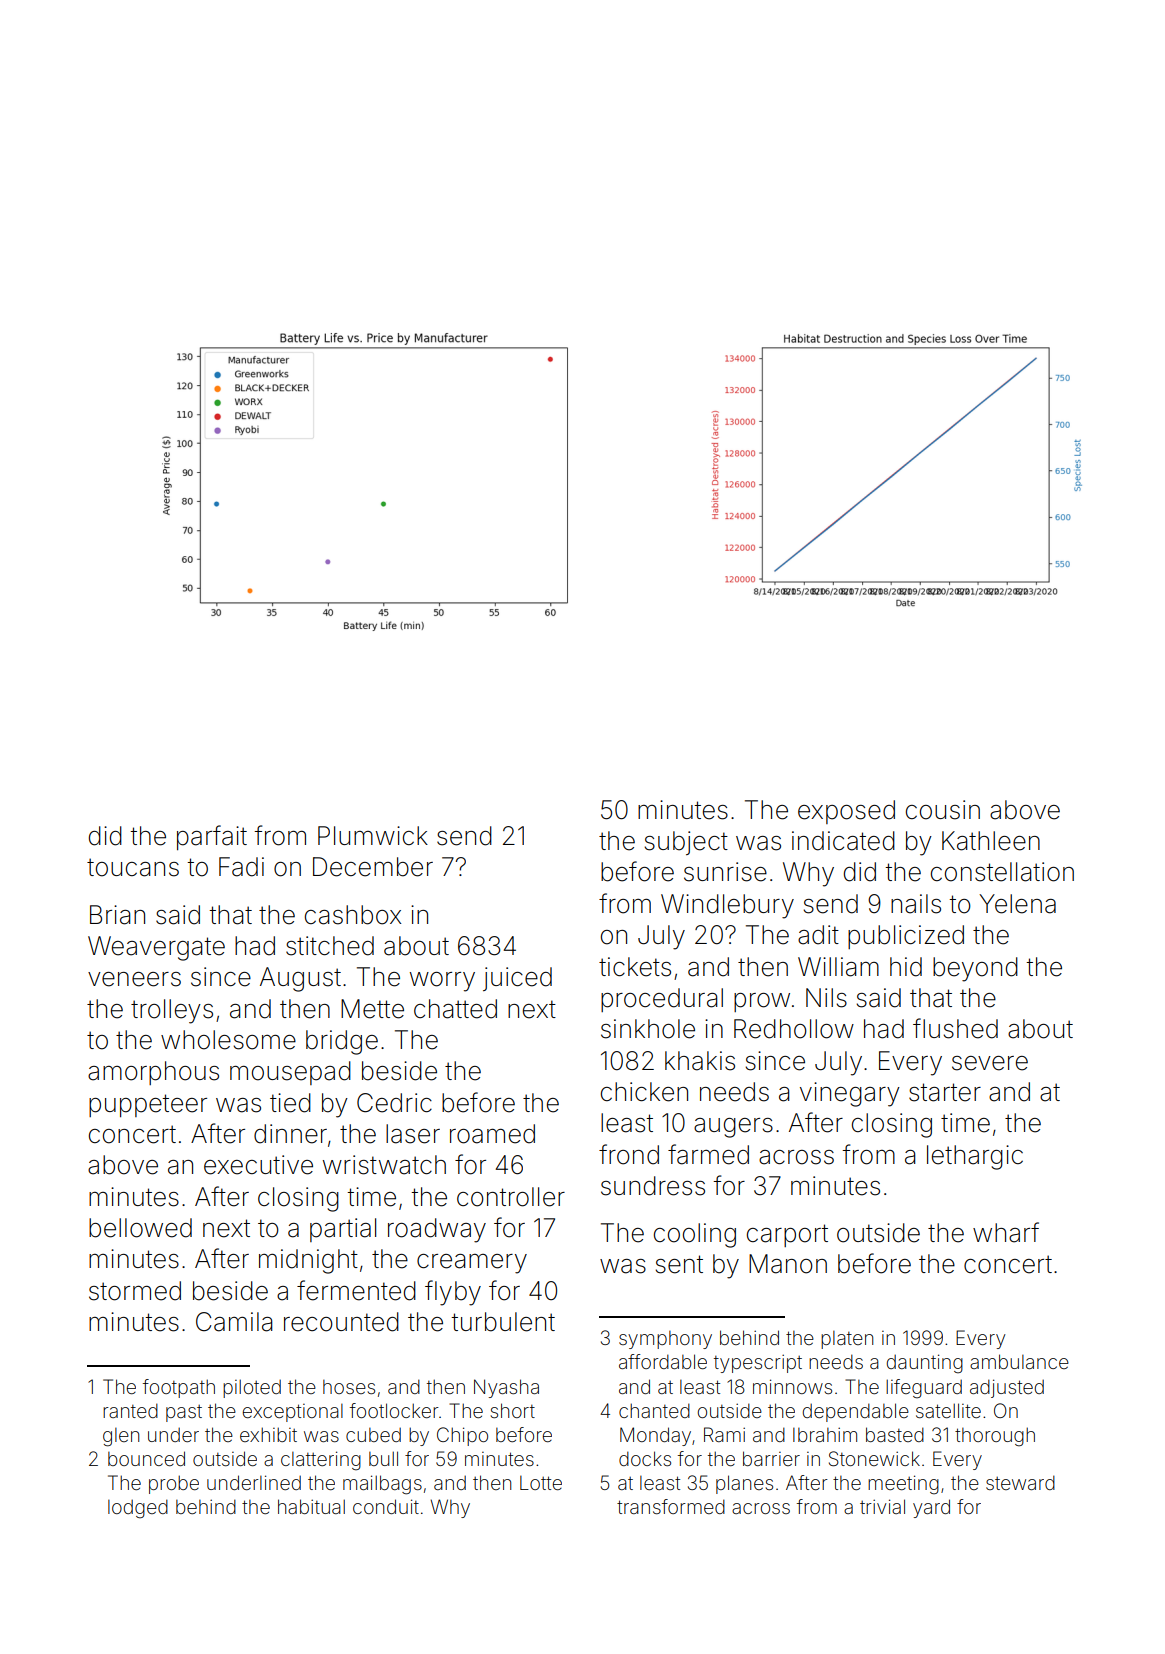 Image resolution: width=1165 pixels, height=1654 pixels. Describe the element at coordinates (472, 1264) in the screenshot. I see `creamery` at that location.
